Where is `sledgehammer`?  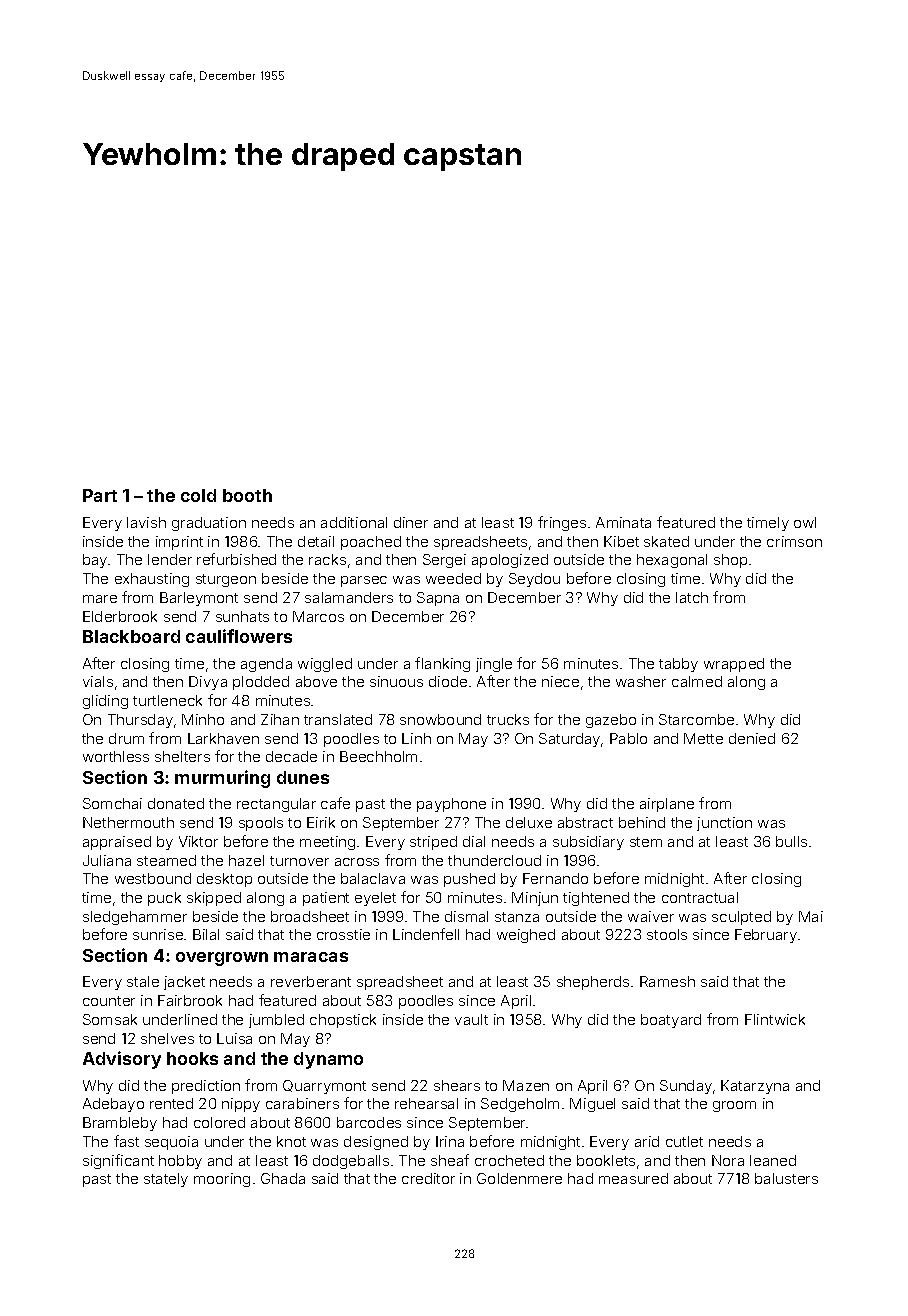
sledgehammer is located at coordinates (135, 918).
